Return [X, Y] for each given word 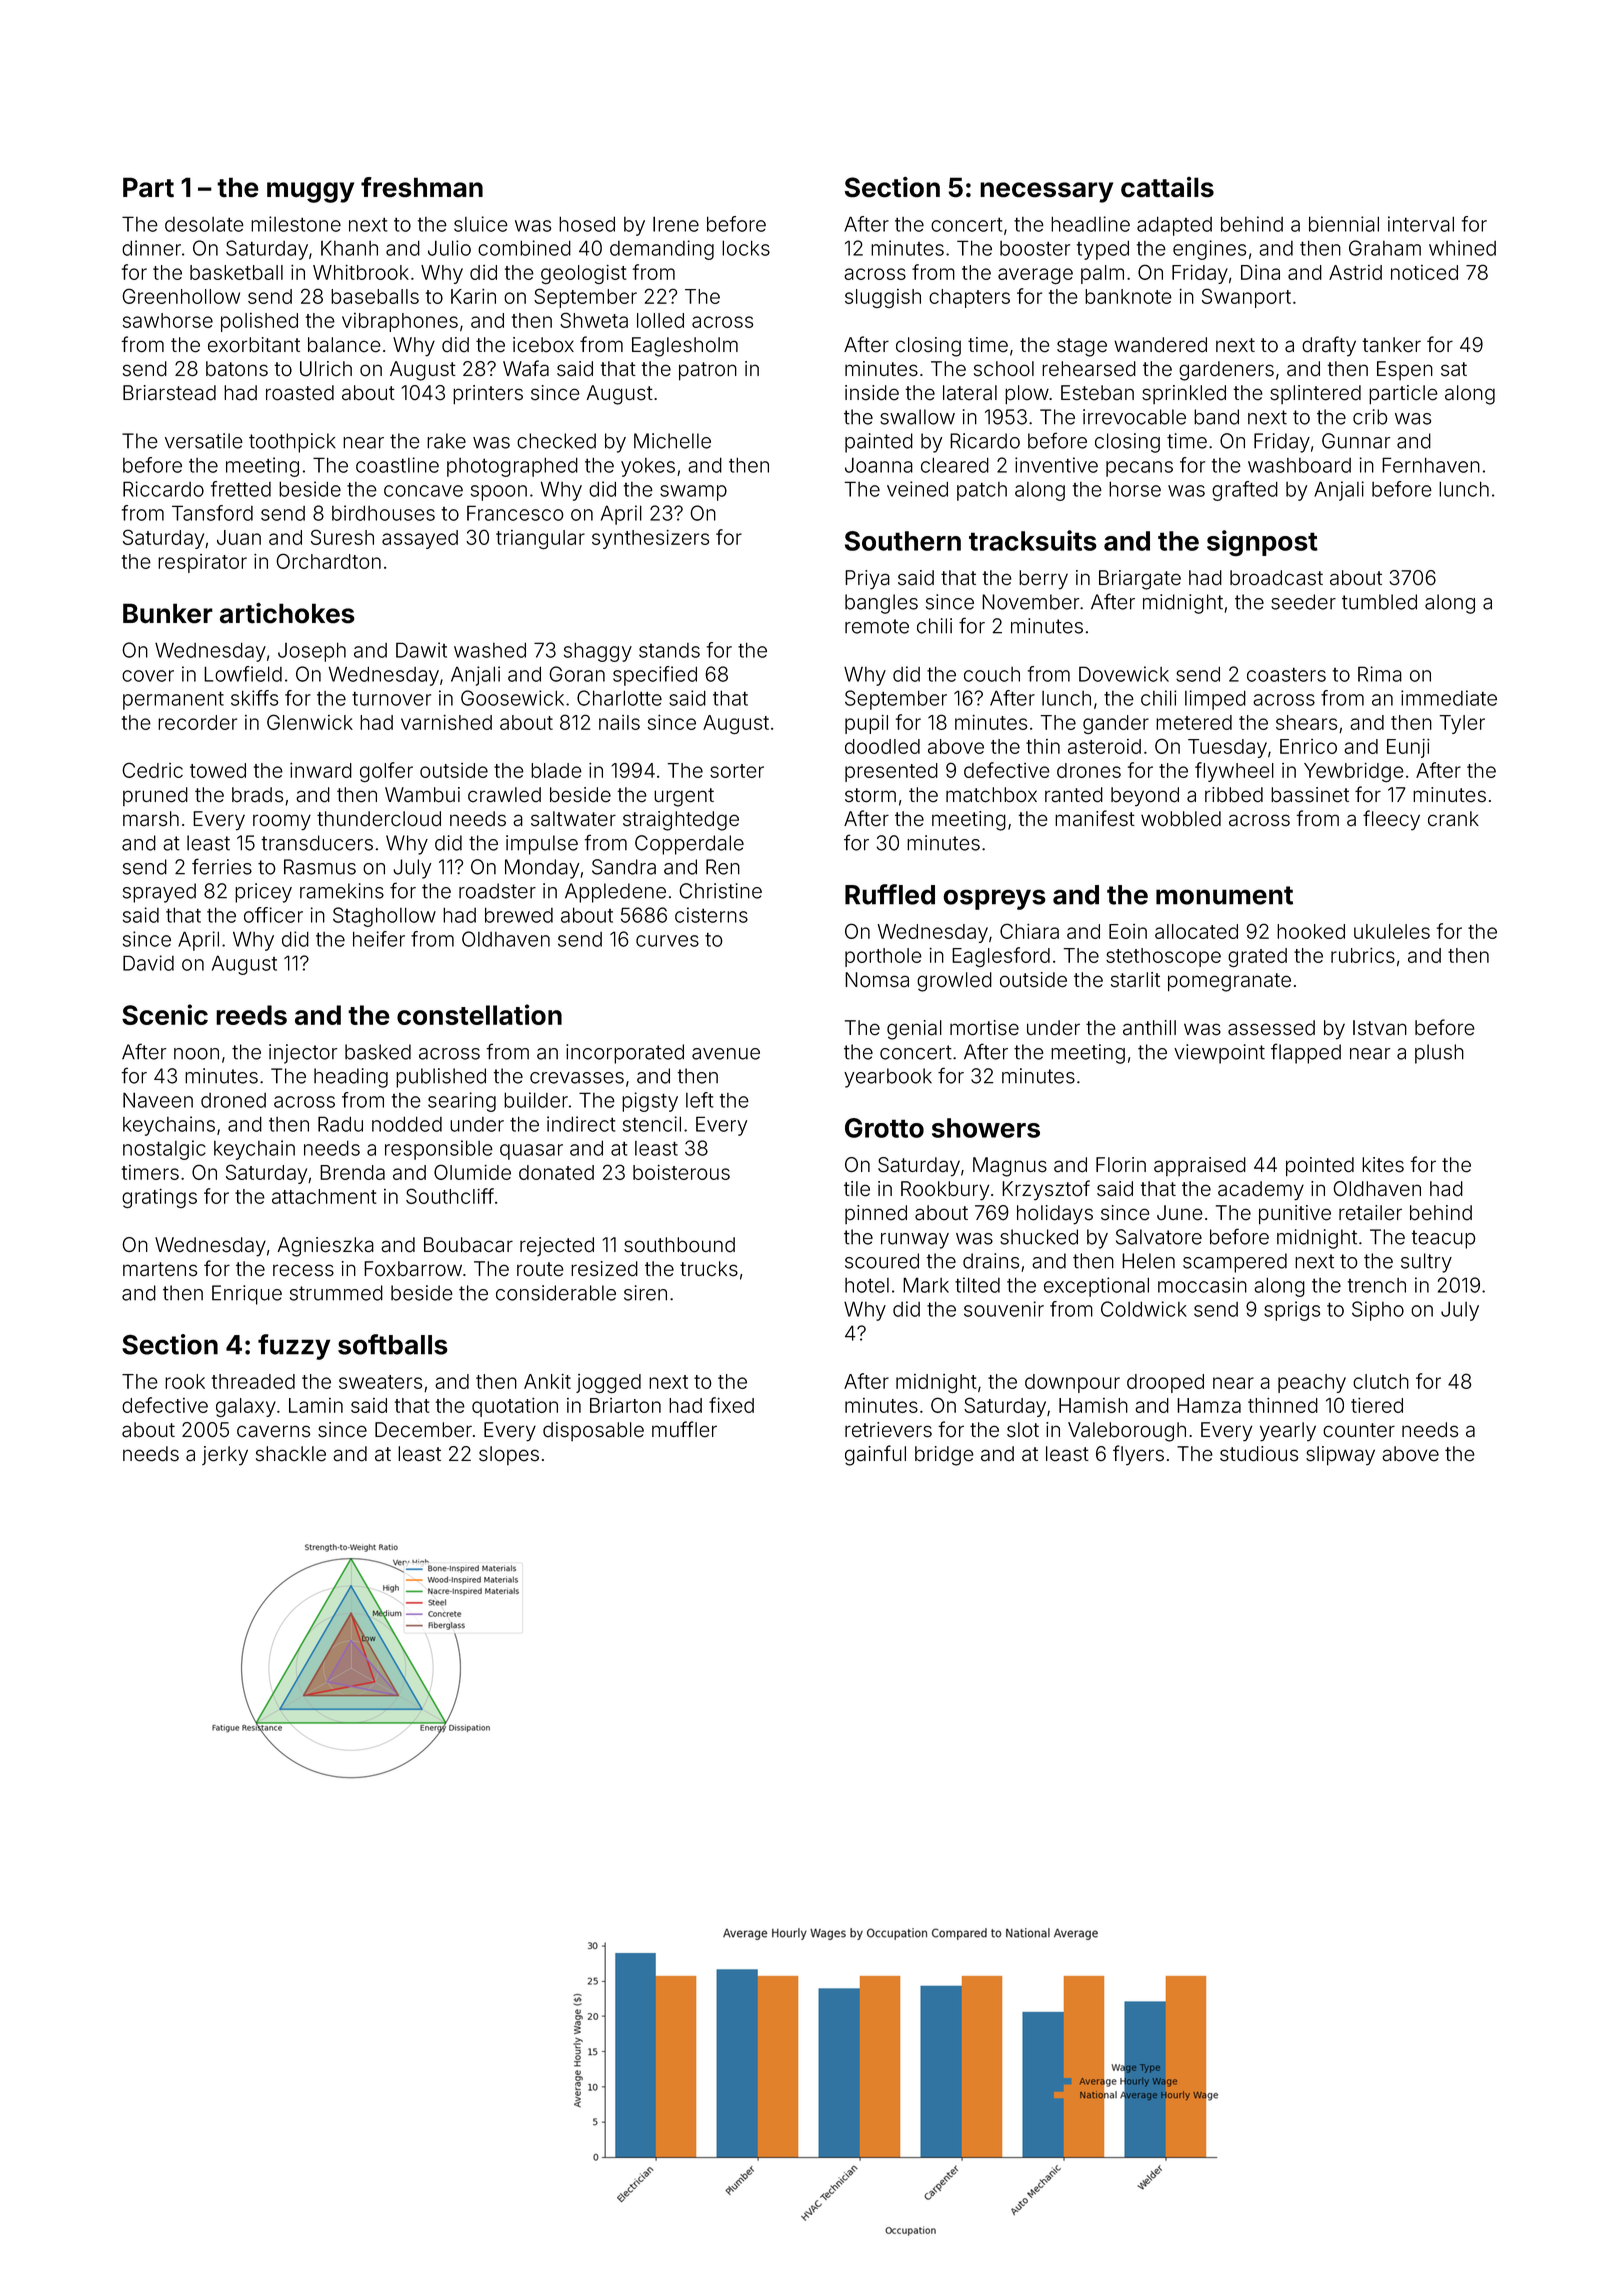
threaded [253, 1381]
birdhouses [383, 513]
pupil [866, 724]
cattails [1167, 187]
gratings [159, 1199]
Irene [676, 224]
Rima [1380, 674]
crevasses [577, 1078]
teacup [1443, 1239]
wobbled [1181, 819]
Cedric [152, 770]
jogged [608, 1384]
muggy [310, 192]
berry [1043, 580]
